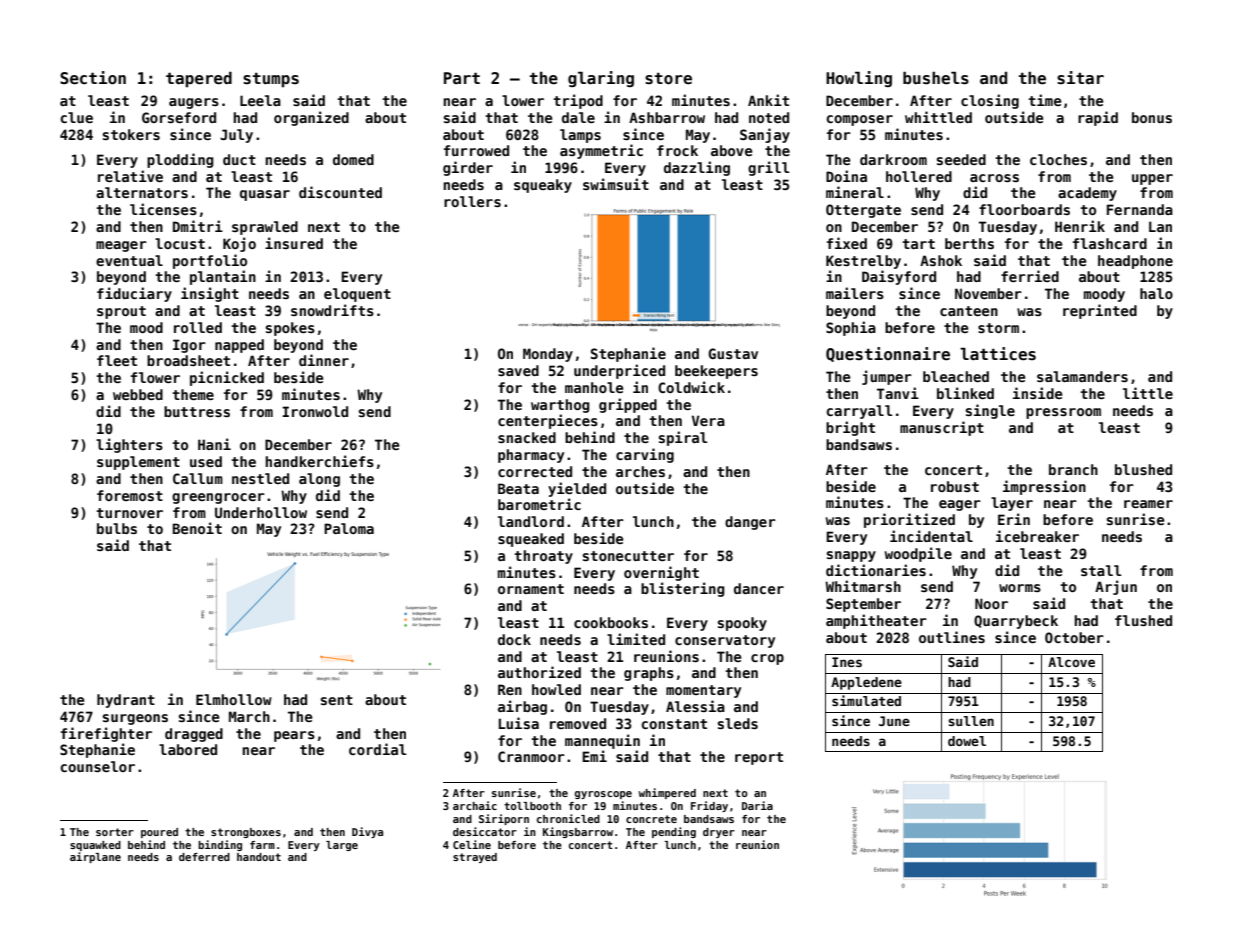  Describe the element at coordinates (315, 411) in the screenshot. I see `Ironwold` at that location.
